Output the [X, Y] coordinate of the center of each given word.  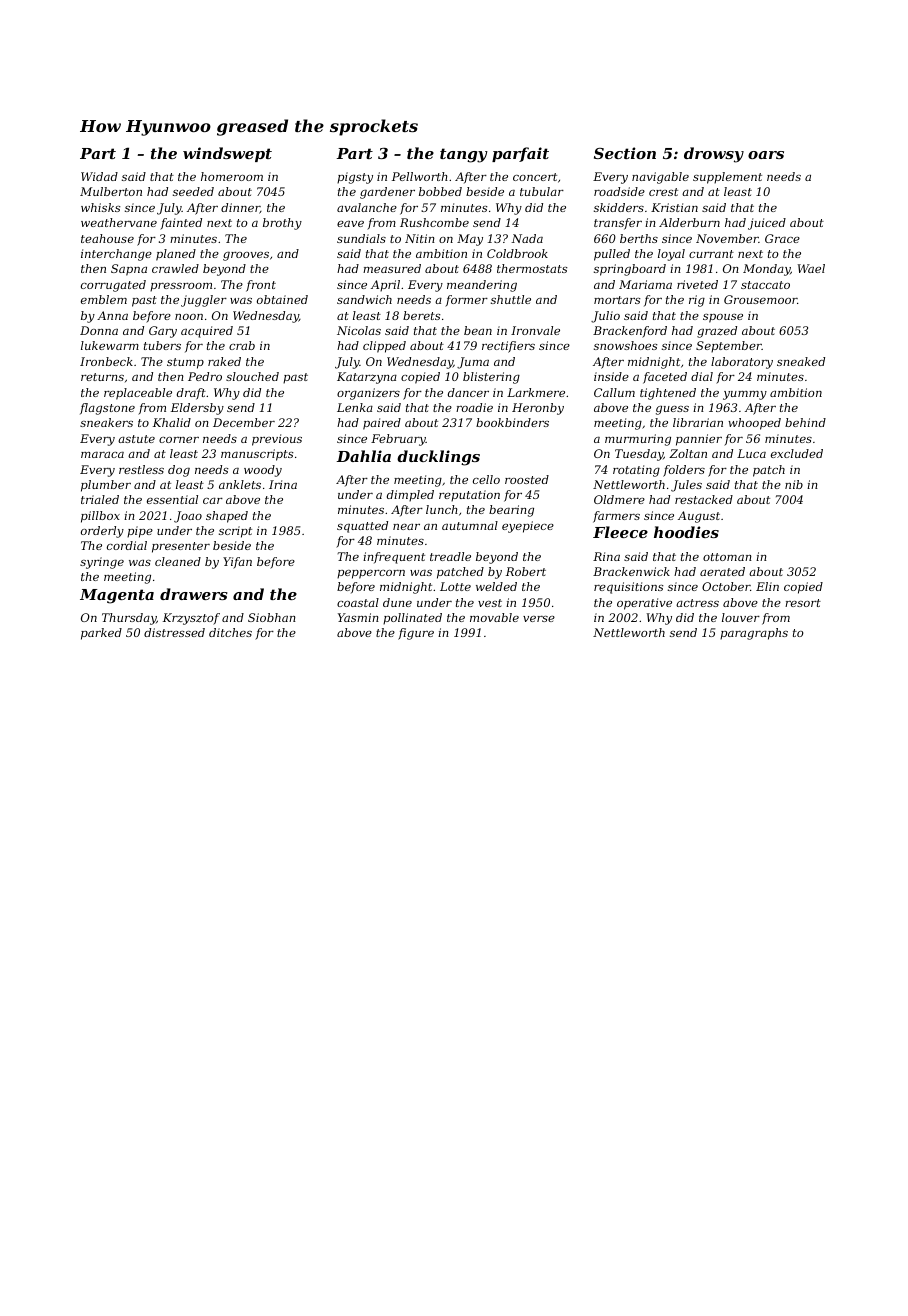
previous [277, 440]
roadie [474, 407]
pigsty [355, 178]
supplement [727, 178]
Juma [473, 363]
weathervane [119, 222]
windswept [227, 154]
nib [794, 484]
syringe [102, 563]
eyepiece [528, 527]
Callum [614, 392]
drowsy [714, 155]
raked [224, 361]
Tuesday [639, 455]
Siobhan [272, 617]
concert [535, 177]
